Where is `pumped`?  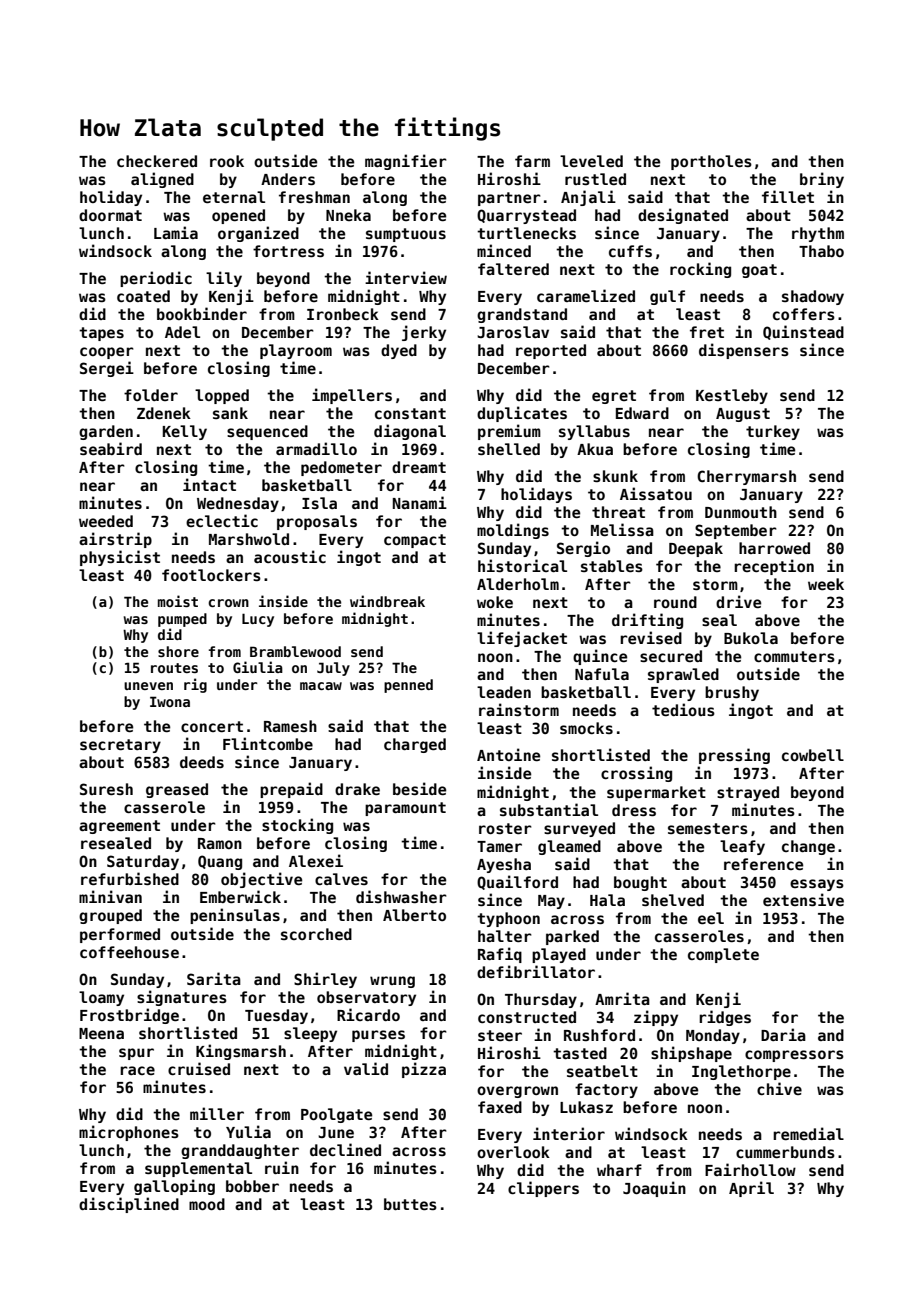
pumped is located at coordinates (182, 620).
